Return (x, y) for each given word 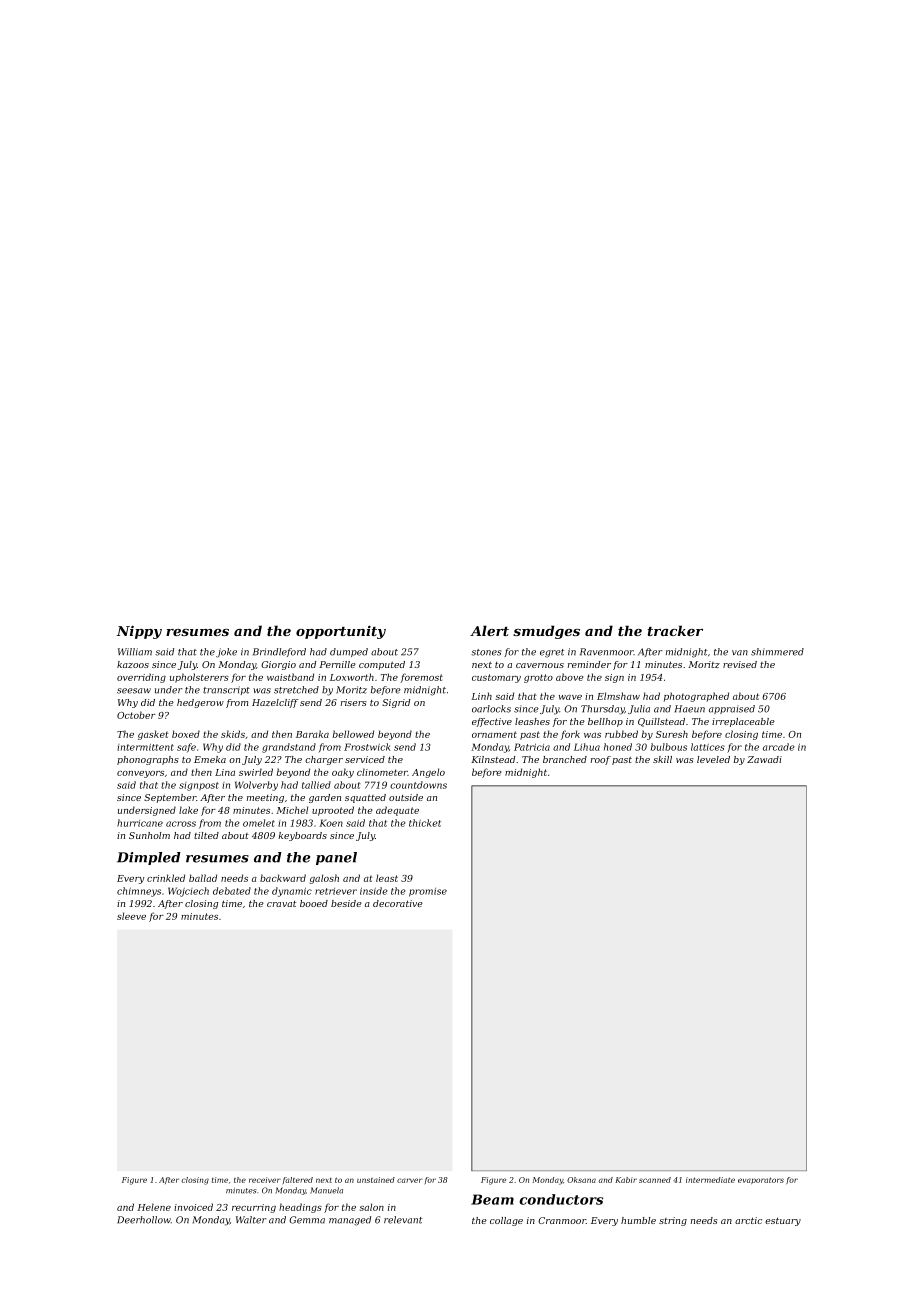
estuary (783, 1221)
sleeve (131, 916)
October (136, 715)
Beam (492, 1199)
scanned (655, 1180)
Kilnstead (493, 759)
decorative (398, 903)
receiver (265, 1180)
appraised (732, 709)
